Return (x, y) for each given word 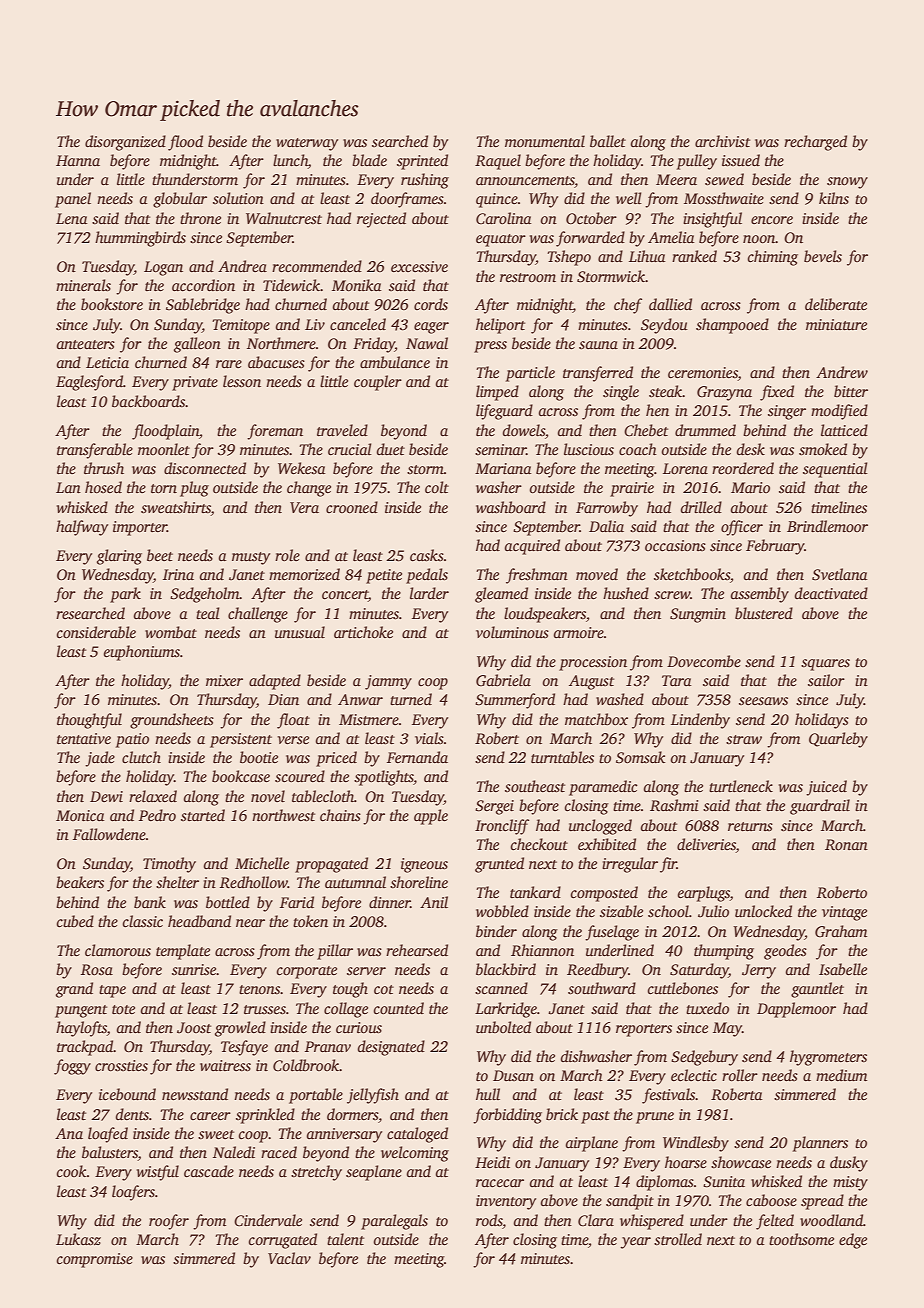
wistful (158, 1173)
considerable (96, 632)
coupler (378, 383)
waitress (225, 1065)
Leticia (107, 362)
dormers (352, 1114)
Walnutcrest (284, 218)
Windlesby (696, 1144)
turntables (562, 757)
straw (744, 739)
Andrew (842, 372)
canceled (358, 324)
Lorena (685, 468)
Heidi (492, 1162)
